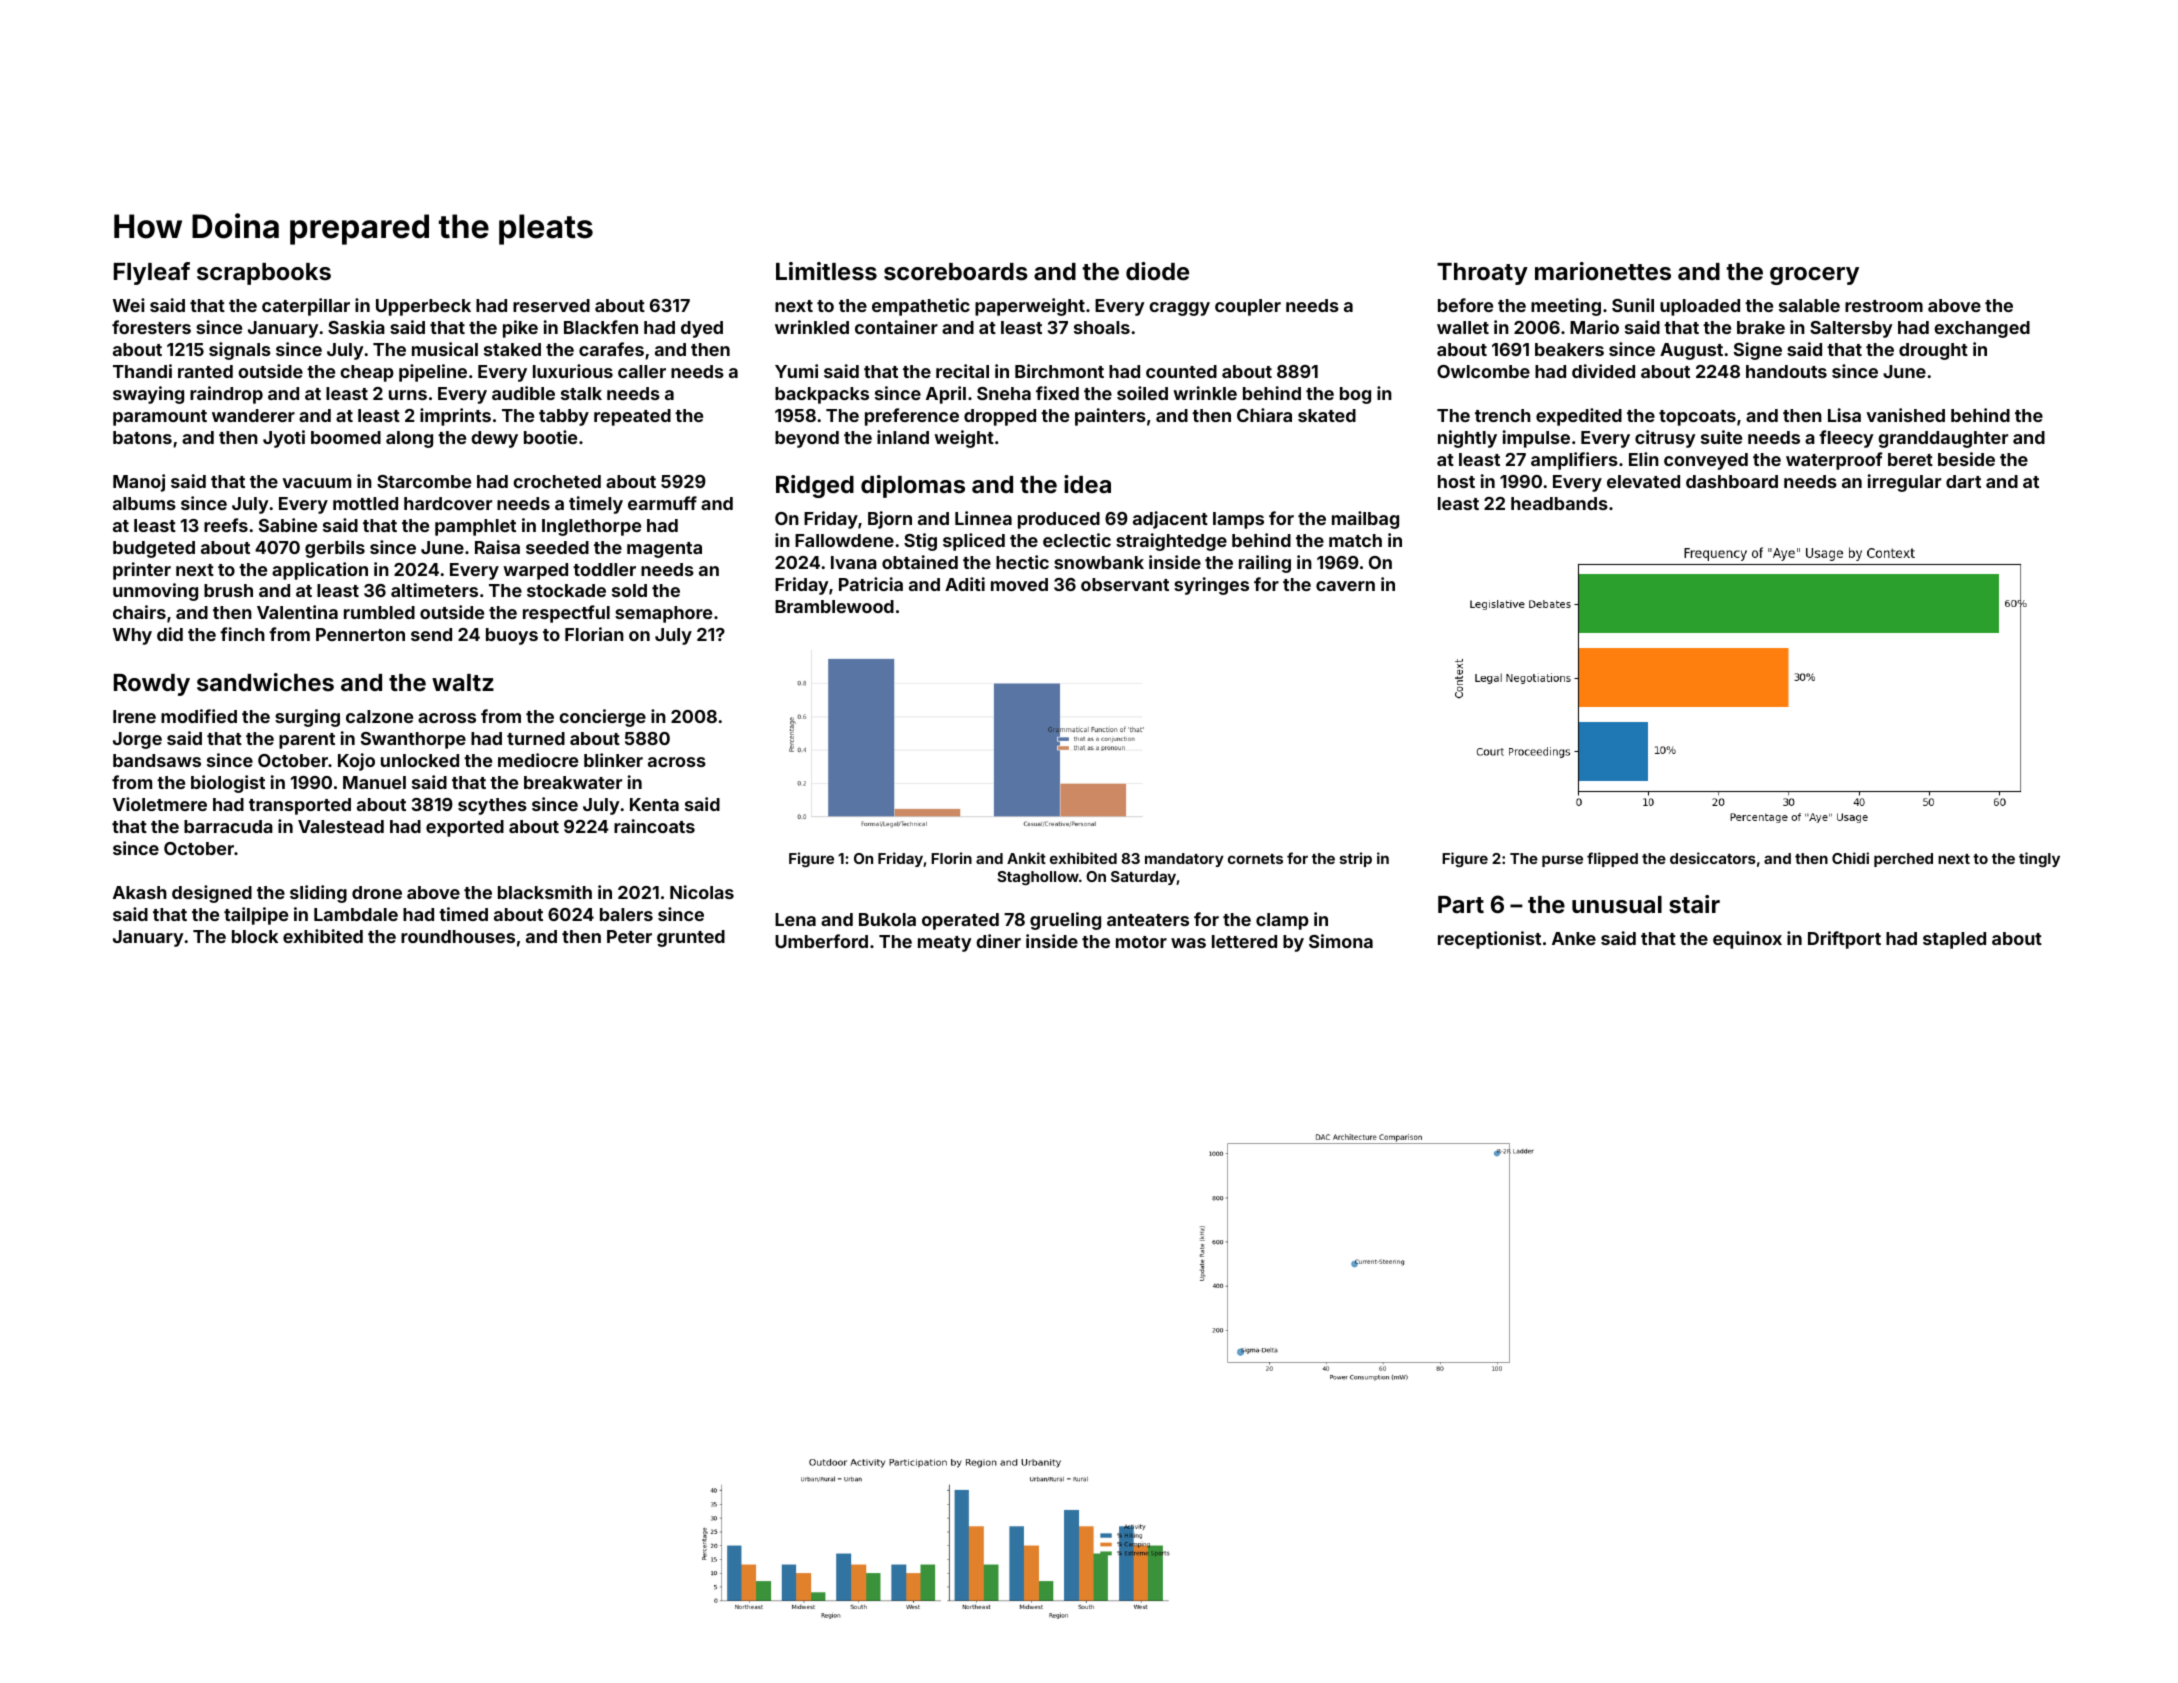 The width and height of the page is (2178, 1683). I want to click on Bramblewood, so click(834, 606).
